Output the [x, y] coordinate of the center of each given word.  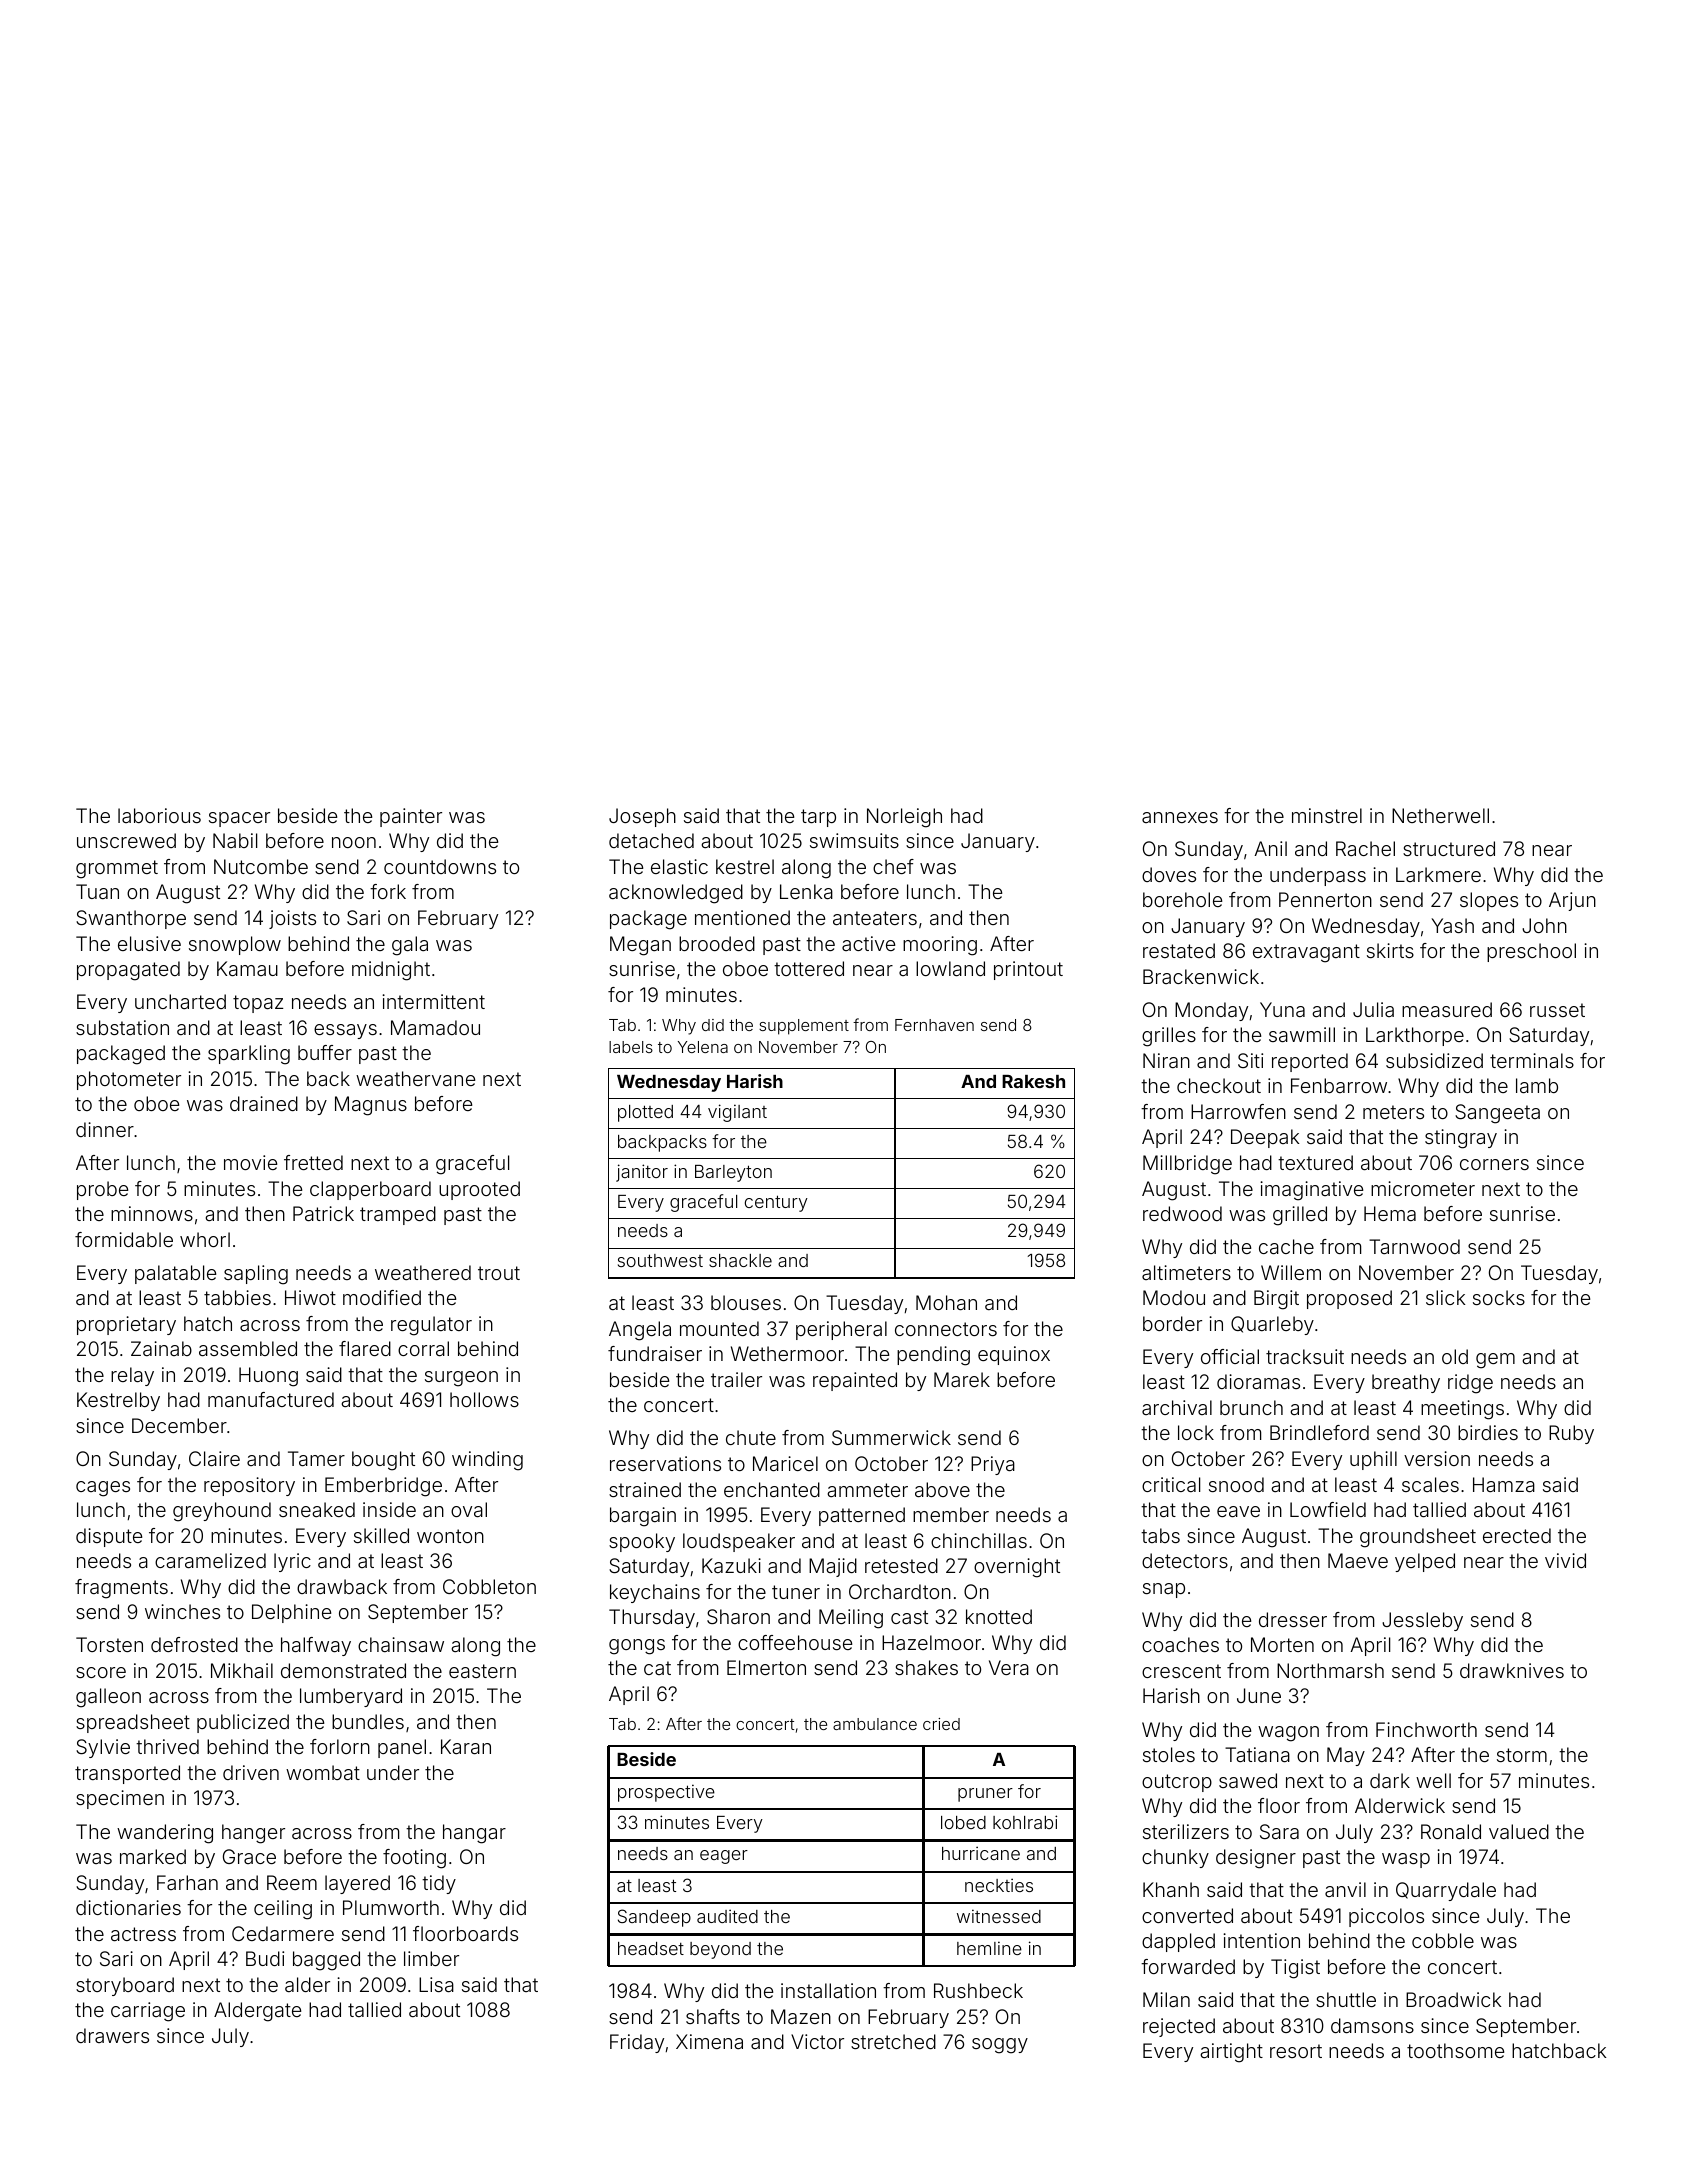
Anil [1270, 848]
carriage [148, 2012]
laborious [159, 815]
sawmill [1302, 1034]
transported [127, 1774]
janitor [642, 1173]
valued [1519, 1831]
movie [250, 1162]
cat [657, 1668]
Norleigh [904, 818]
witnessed [999, 1916]
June [1259, 1695]
